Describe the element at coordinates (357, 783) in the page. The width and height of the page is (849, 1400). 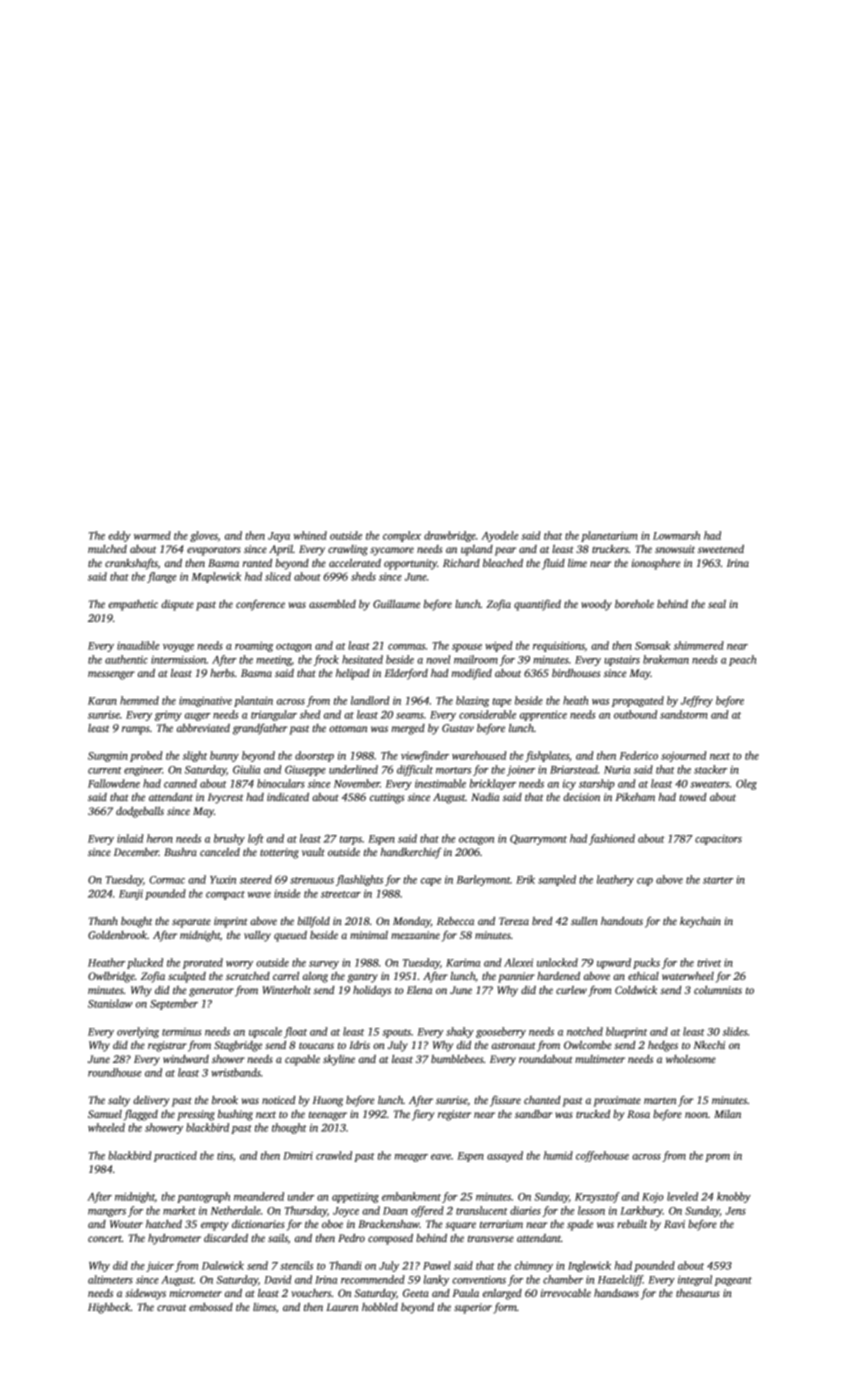
I see `November` at that location.
